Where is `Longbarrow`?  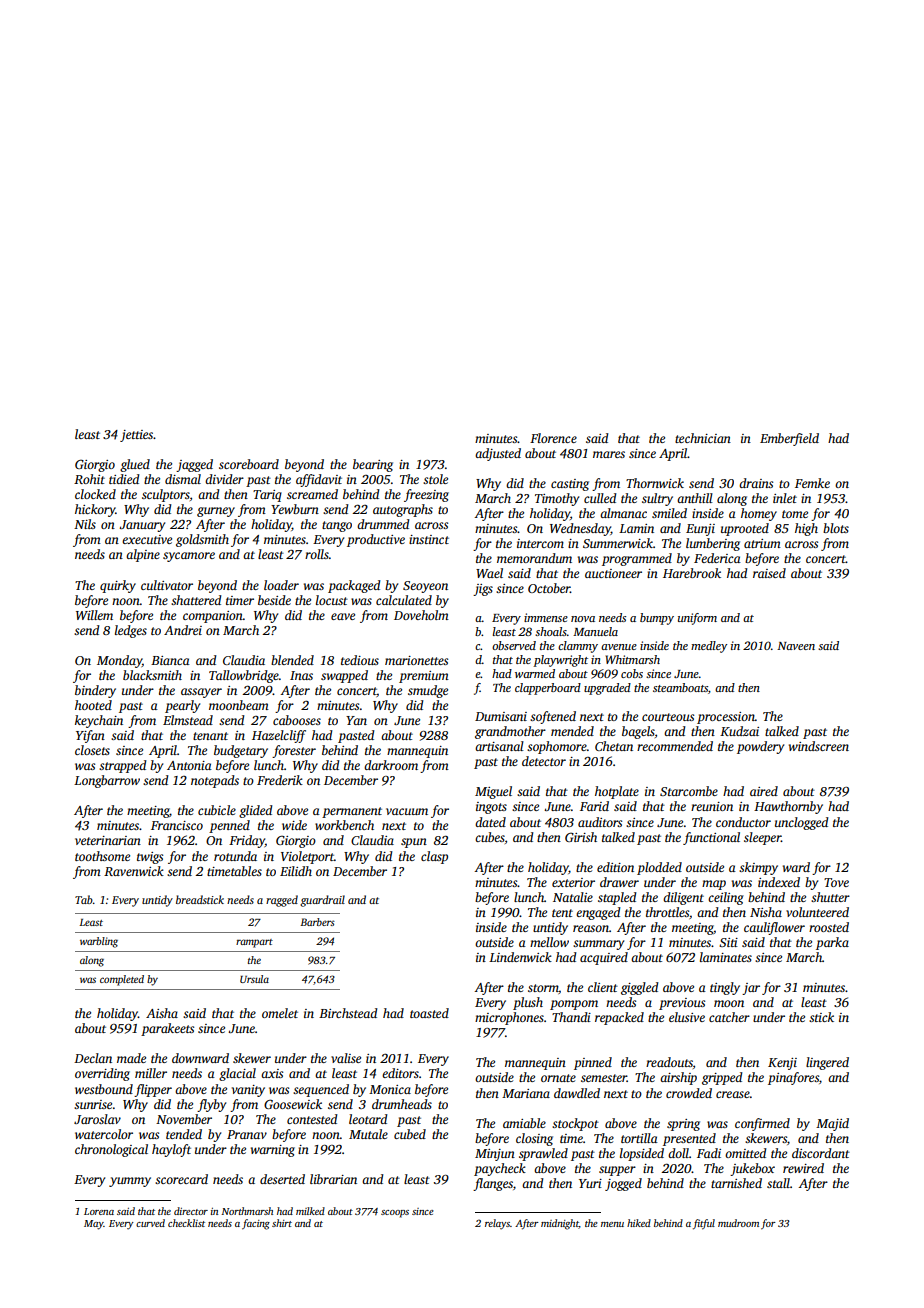 Longbarrow is located at coordinates (107, 781).
